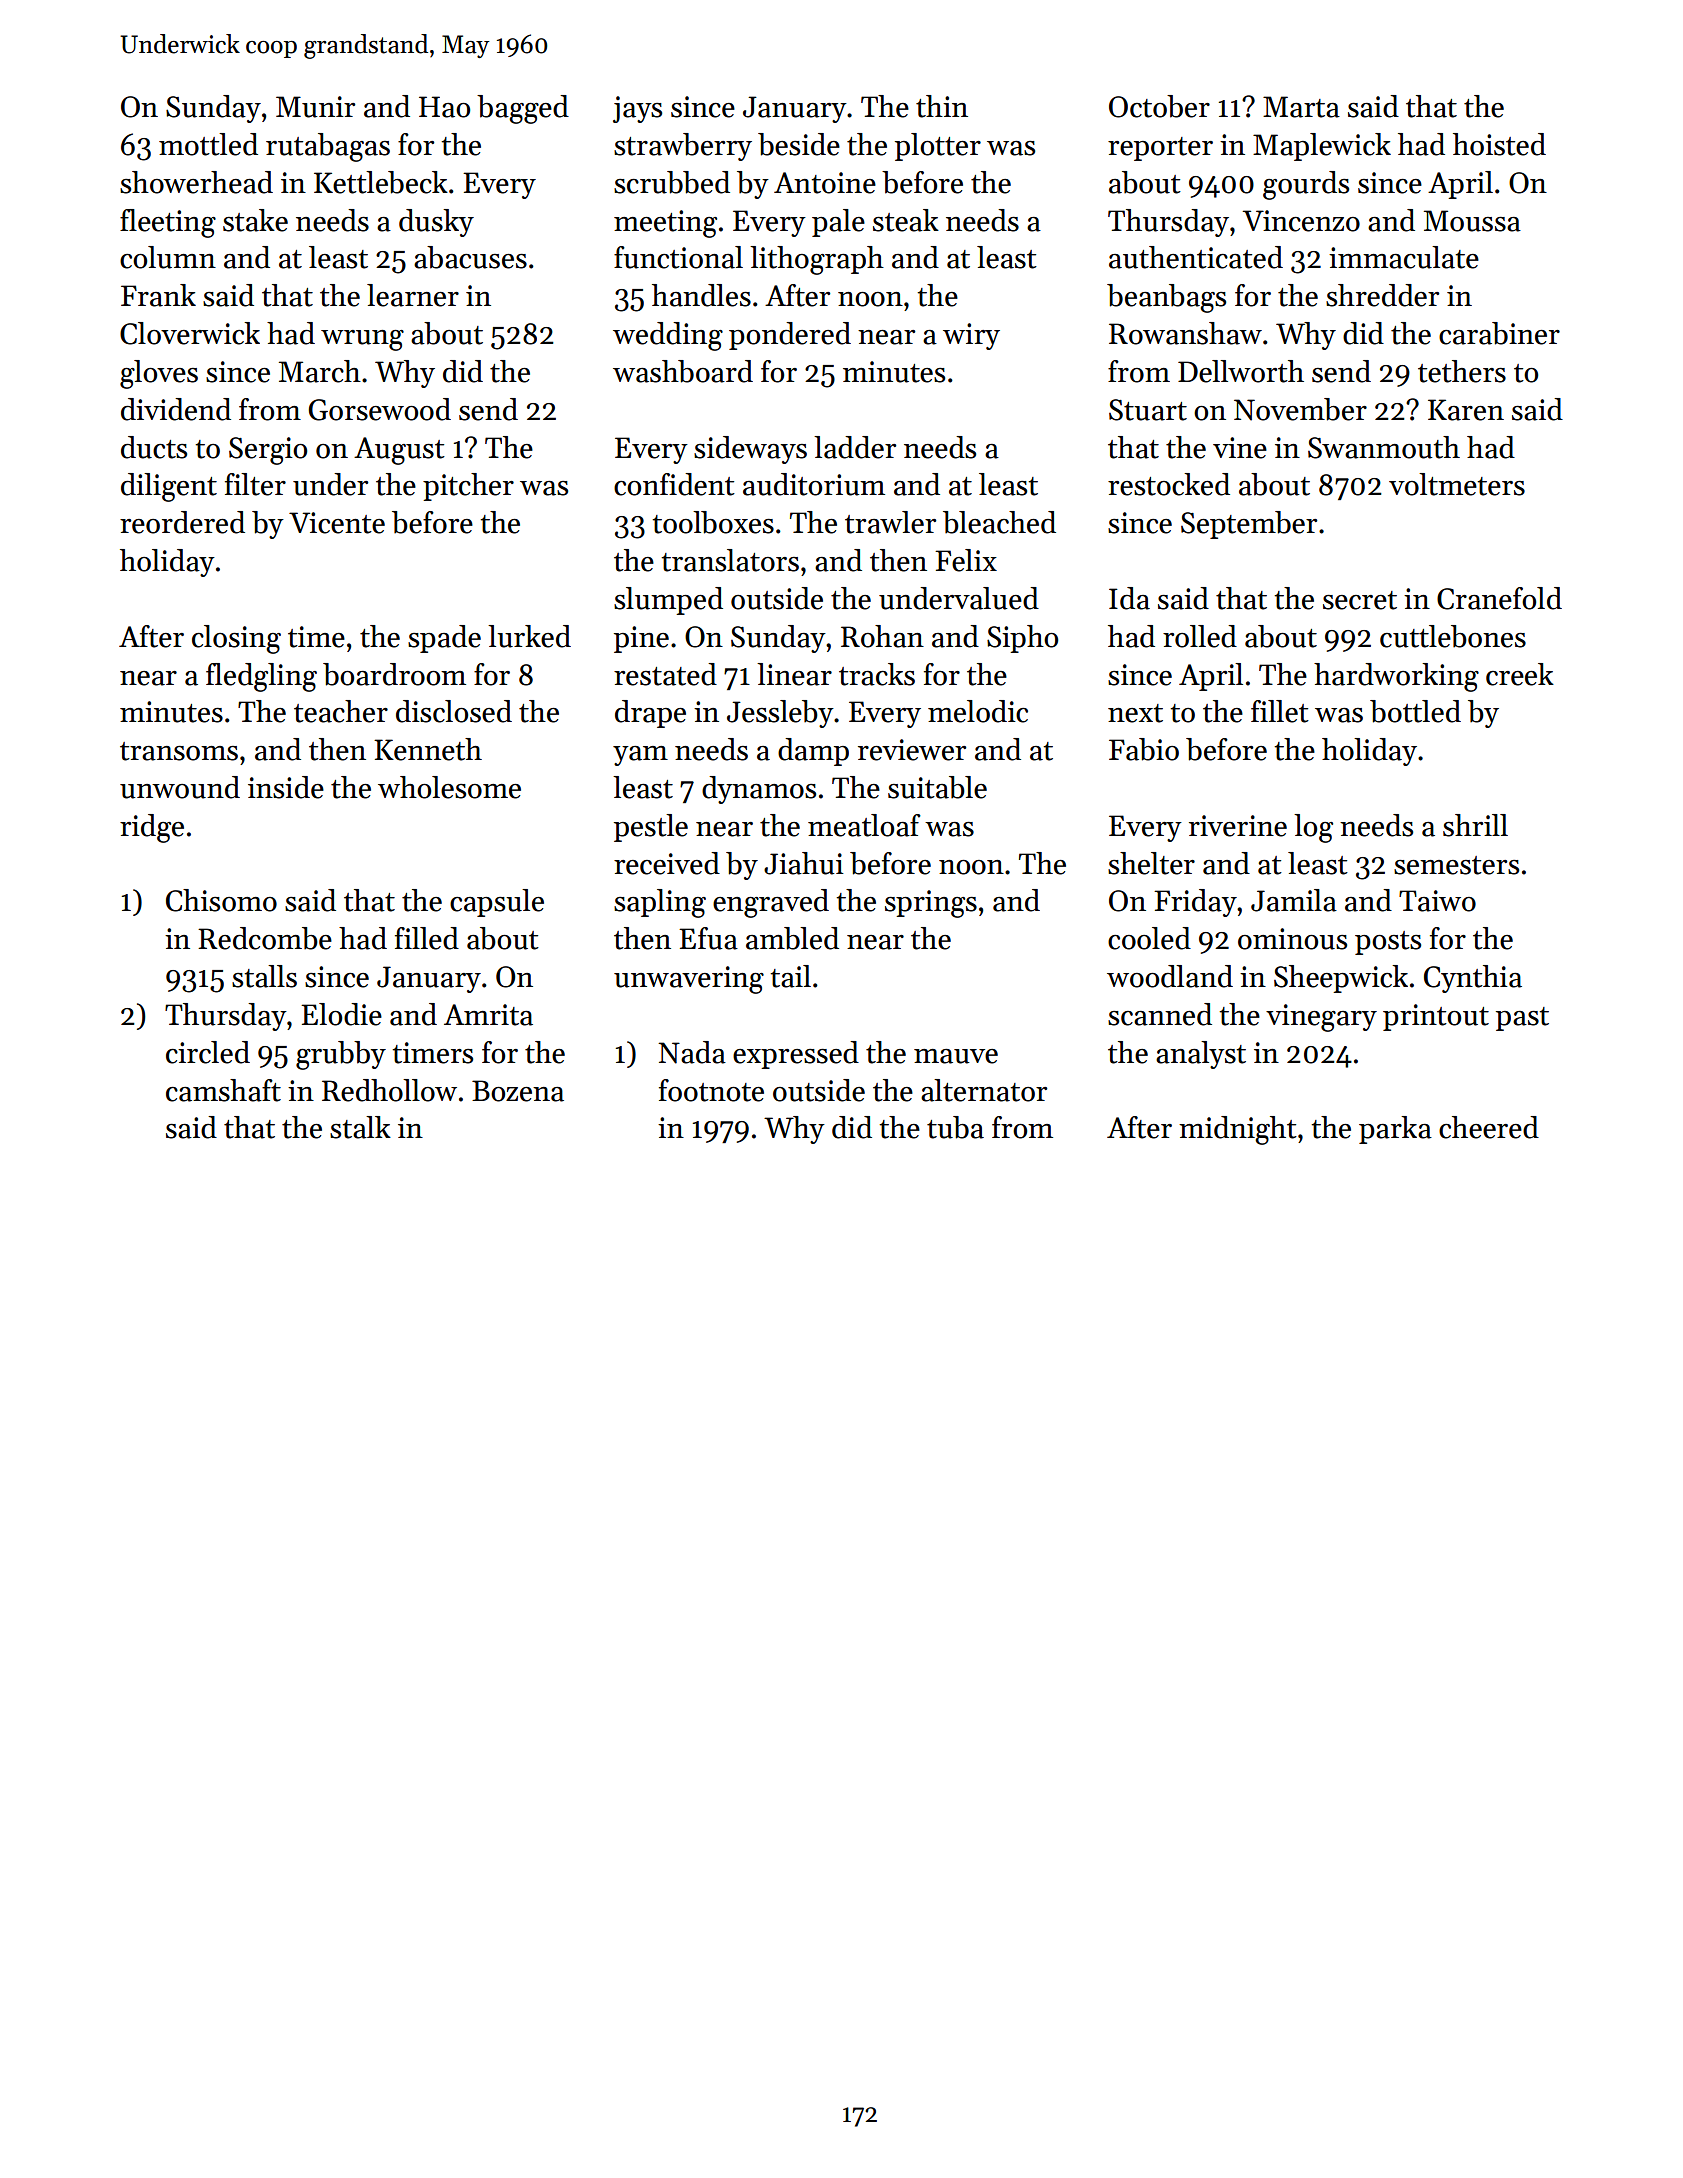 This page has height=2178, width=1683. What do you see at coordinates (730, 560) in the page?
I see `translators` at bounding box center [730, 560].
